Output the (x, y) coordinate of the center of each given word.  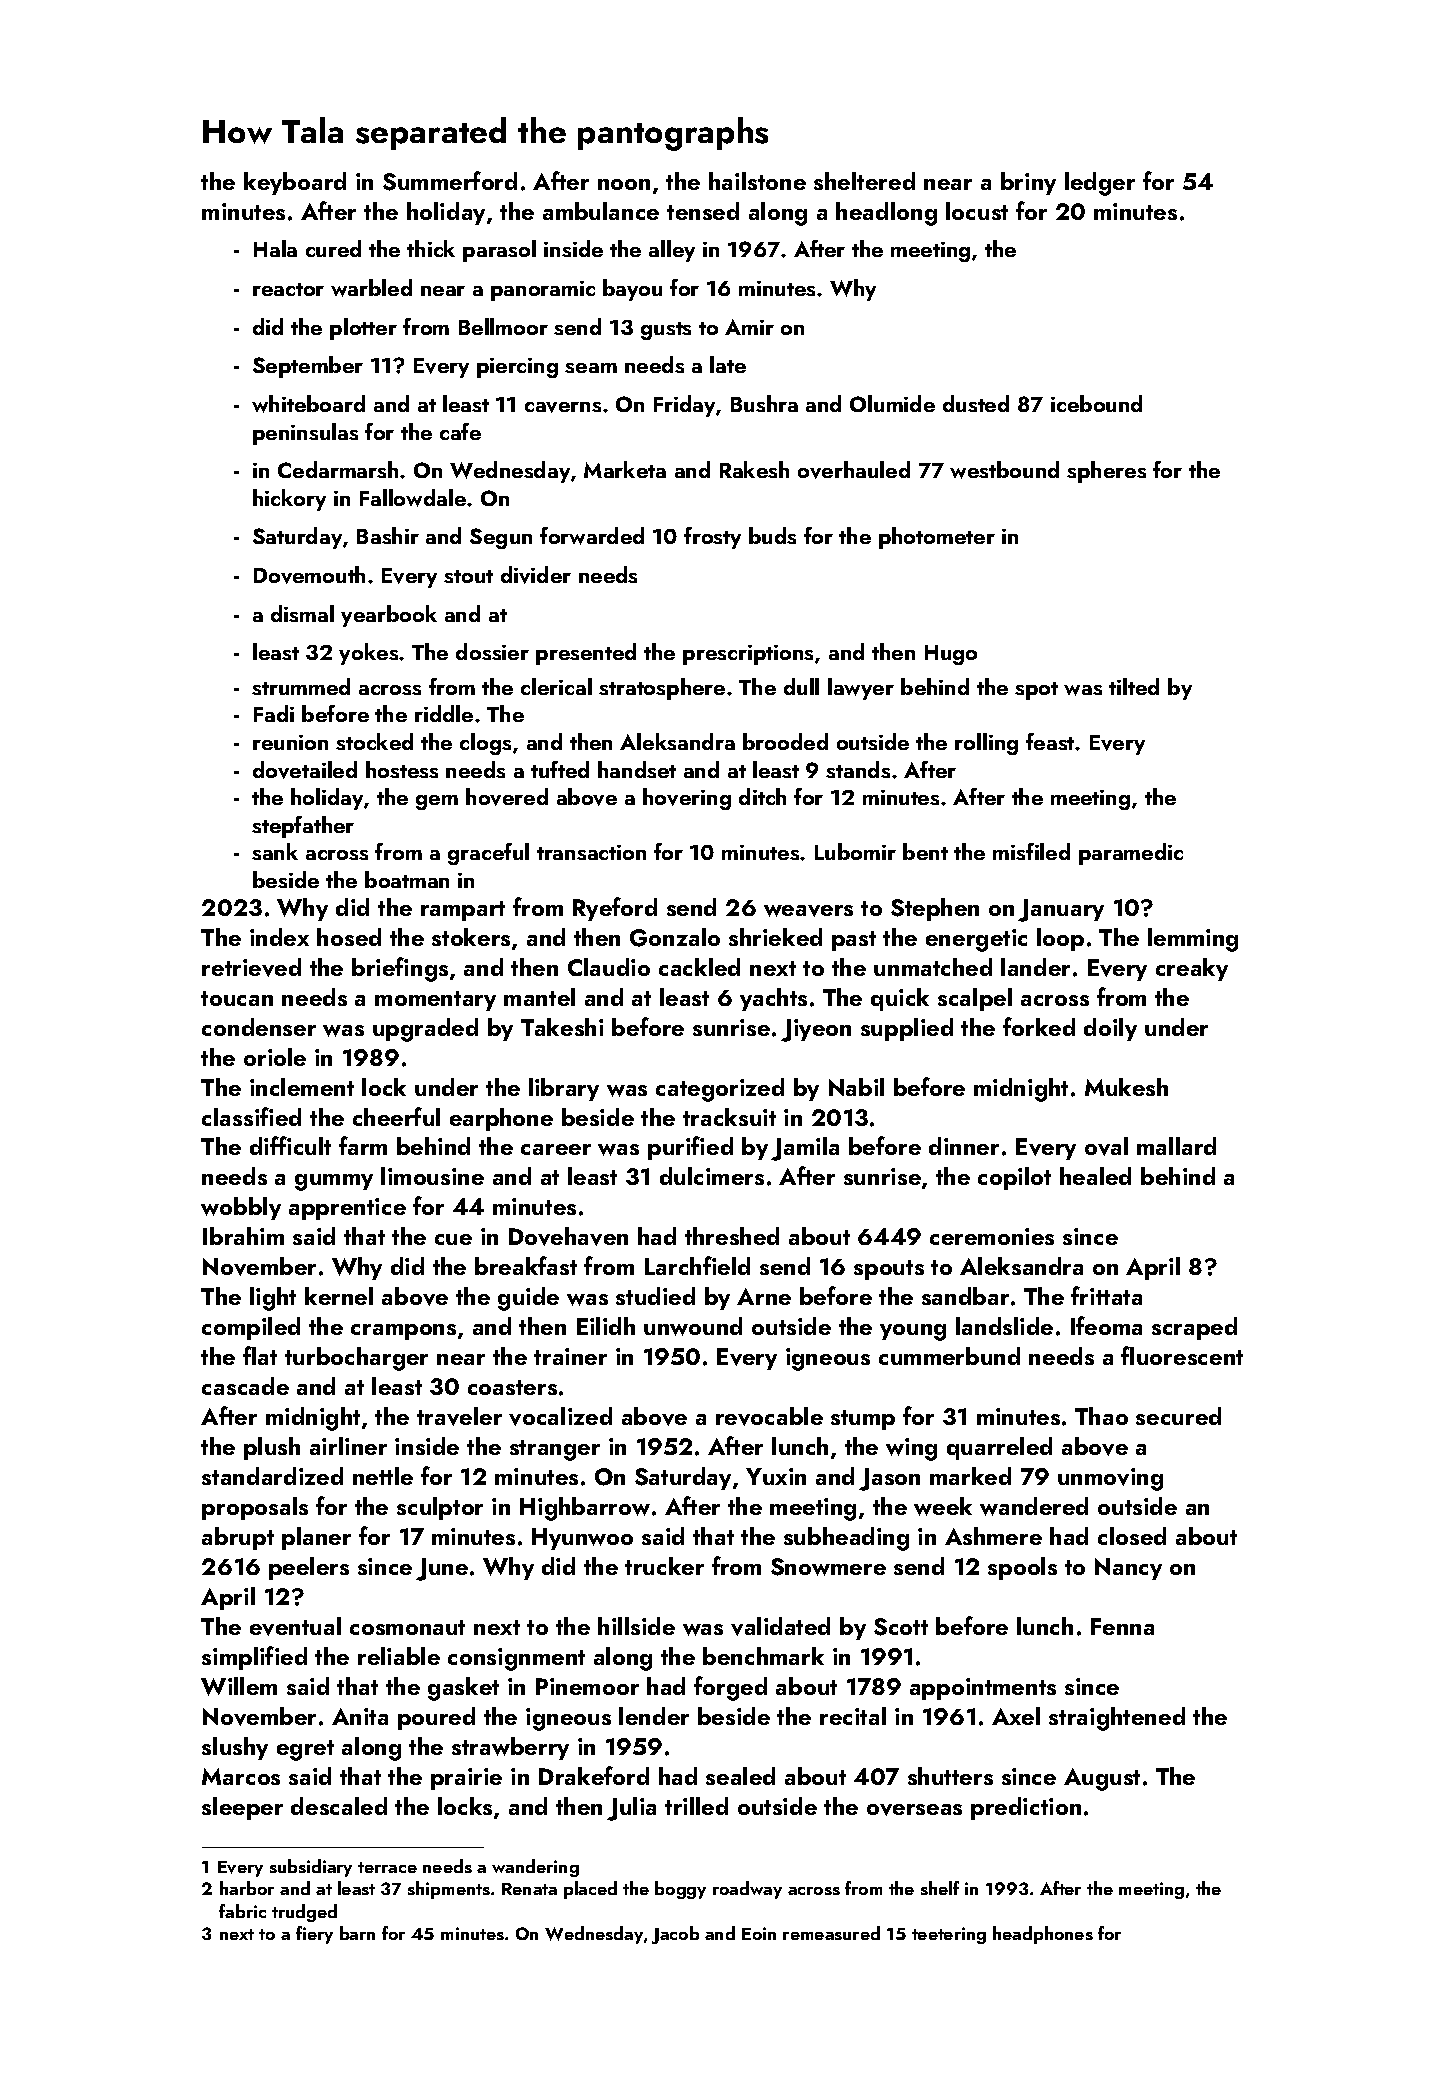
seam (591, 368)
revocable (769, 1416)
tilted (1134, 686)
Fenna (1122, 1626)
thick (431, 248)
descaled (339, 1806)
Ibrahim (243, 1236)
